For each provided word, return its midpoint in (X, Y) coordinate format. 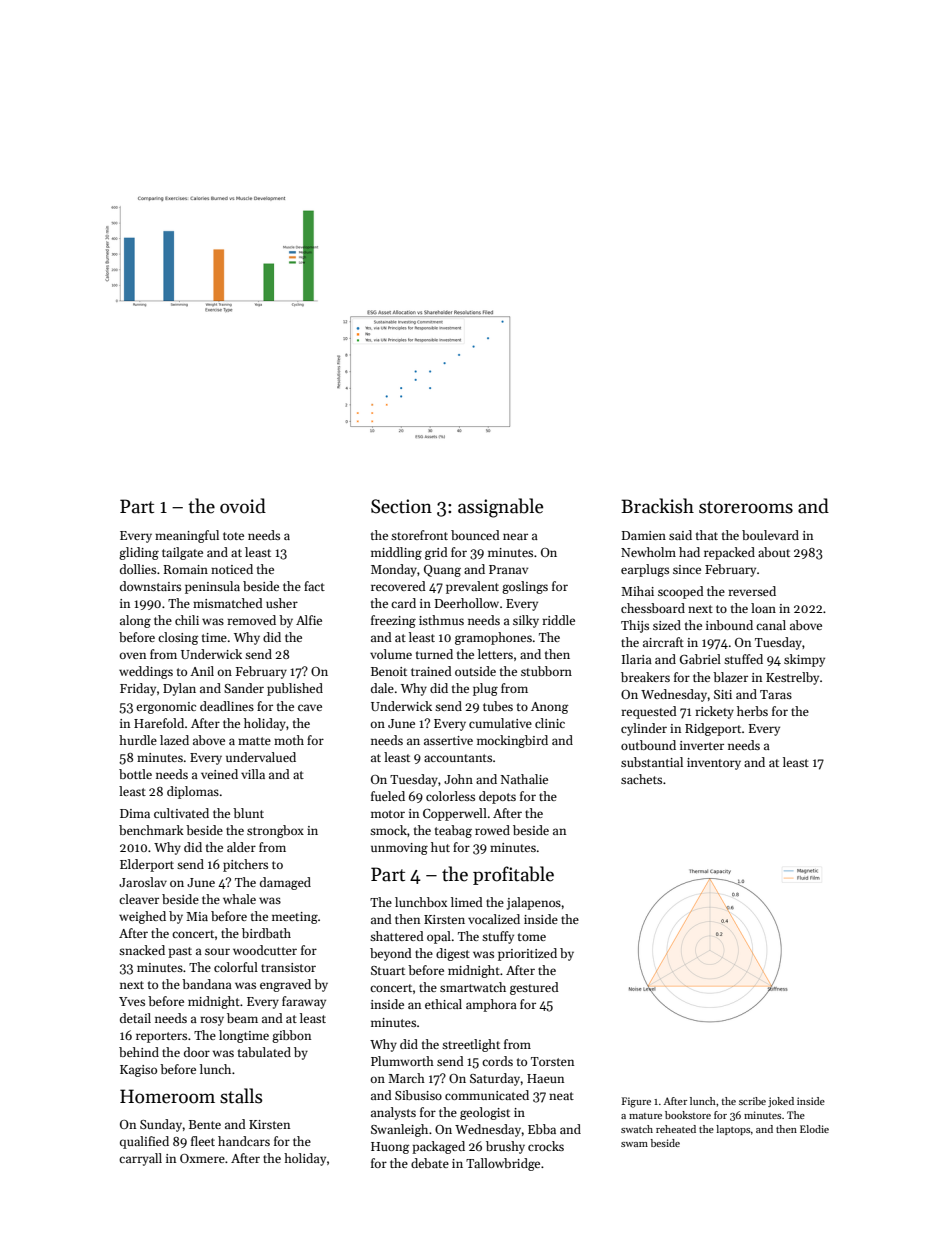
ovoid (243, 506)
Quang (442, 571)
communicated (487, 1095)
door (197, 1052)
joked (781, 1102)
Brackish (657, 506)
